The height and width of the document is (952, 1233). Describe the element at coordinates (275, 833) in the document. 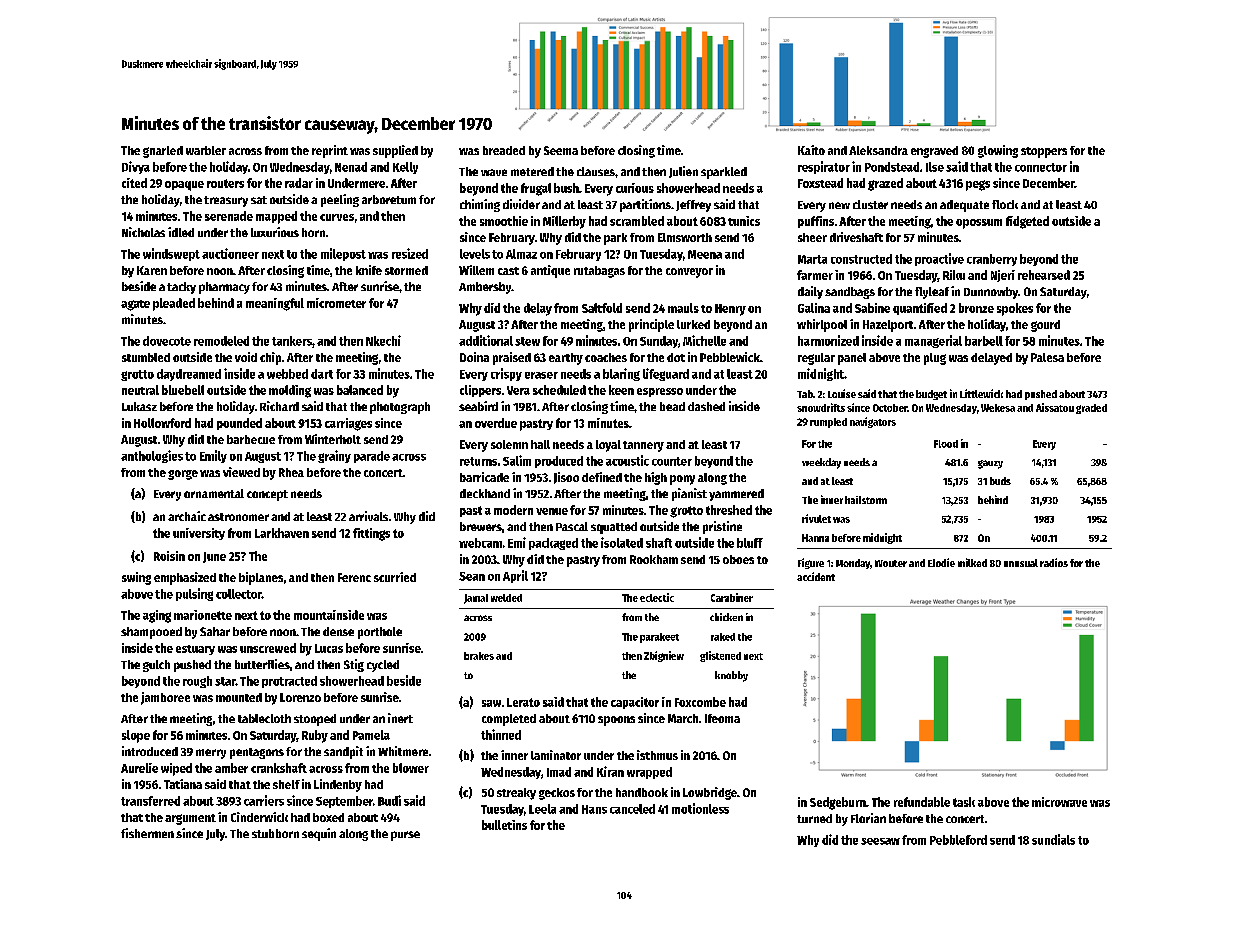

I see `stubborn` at that location.
